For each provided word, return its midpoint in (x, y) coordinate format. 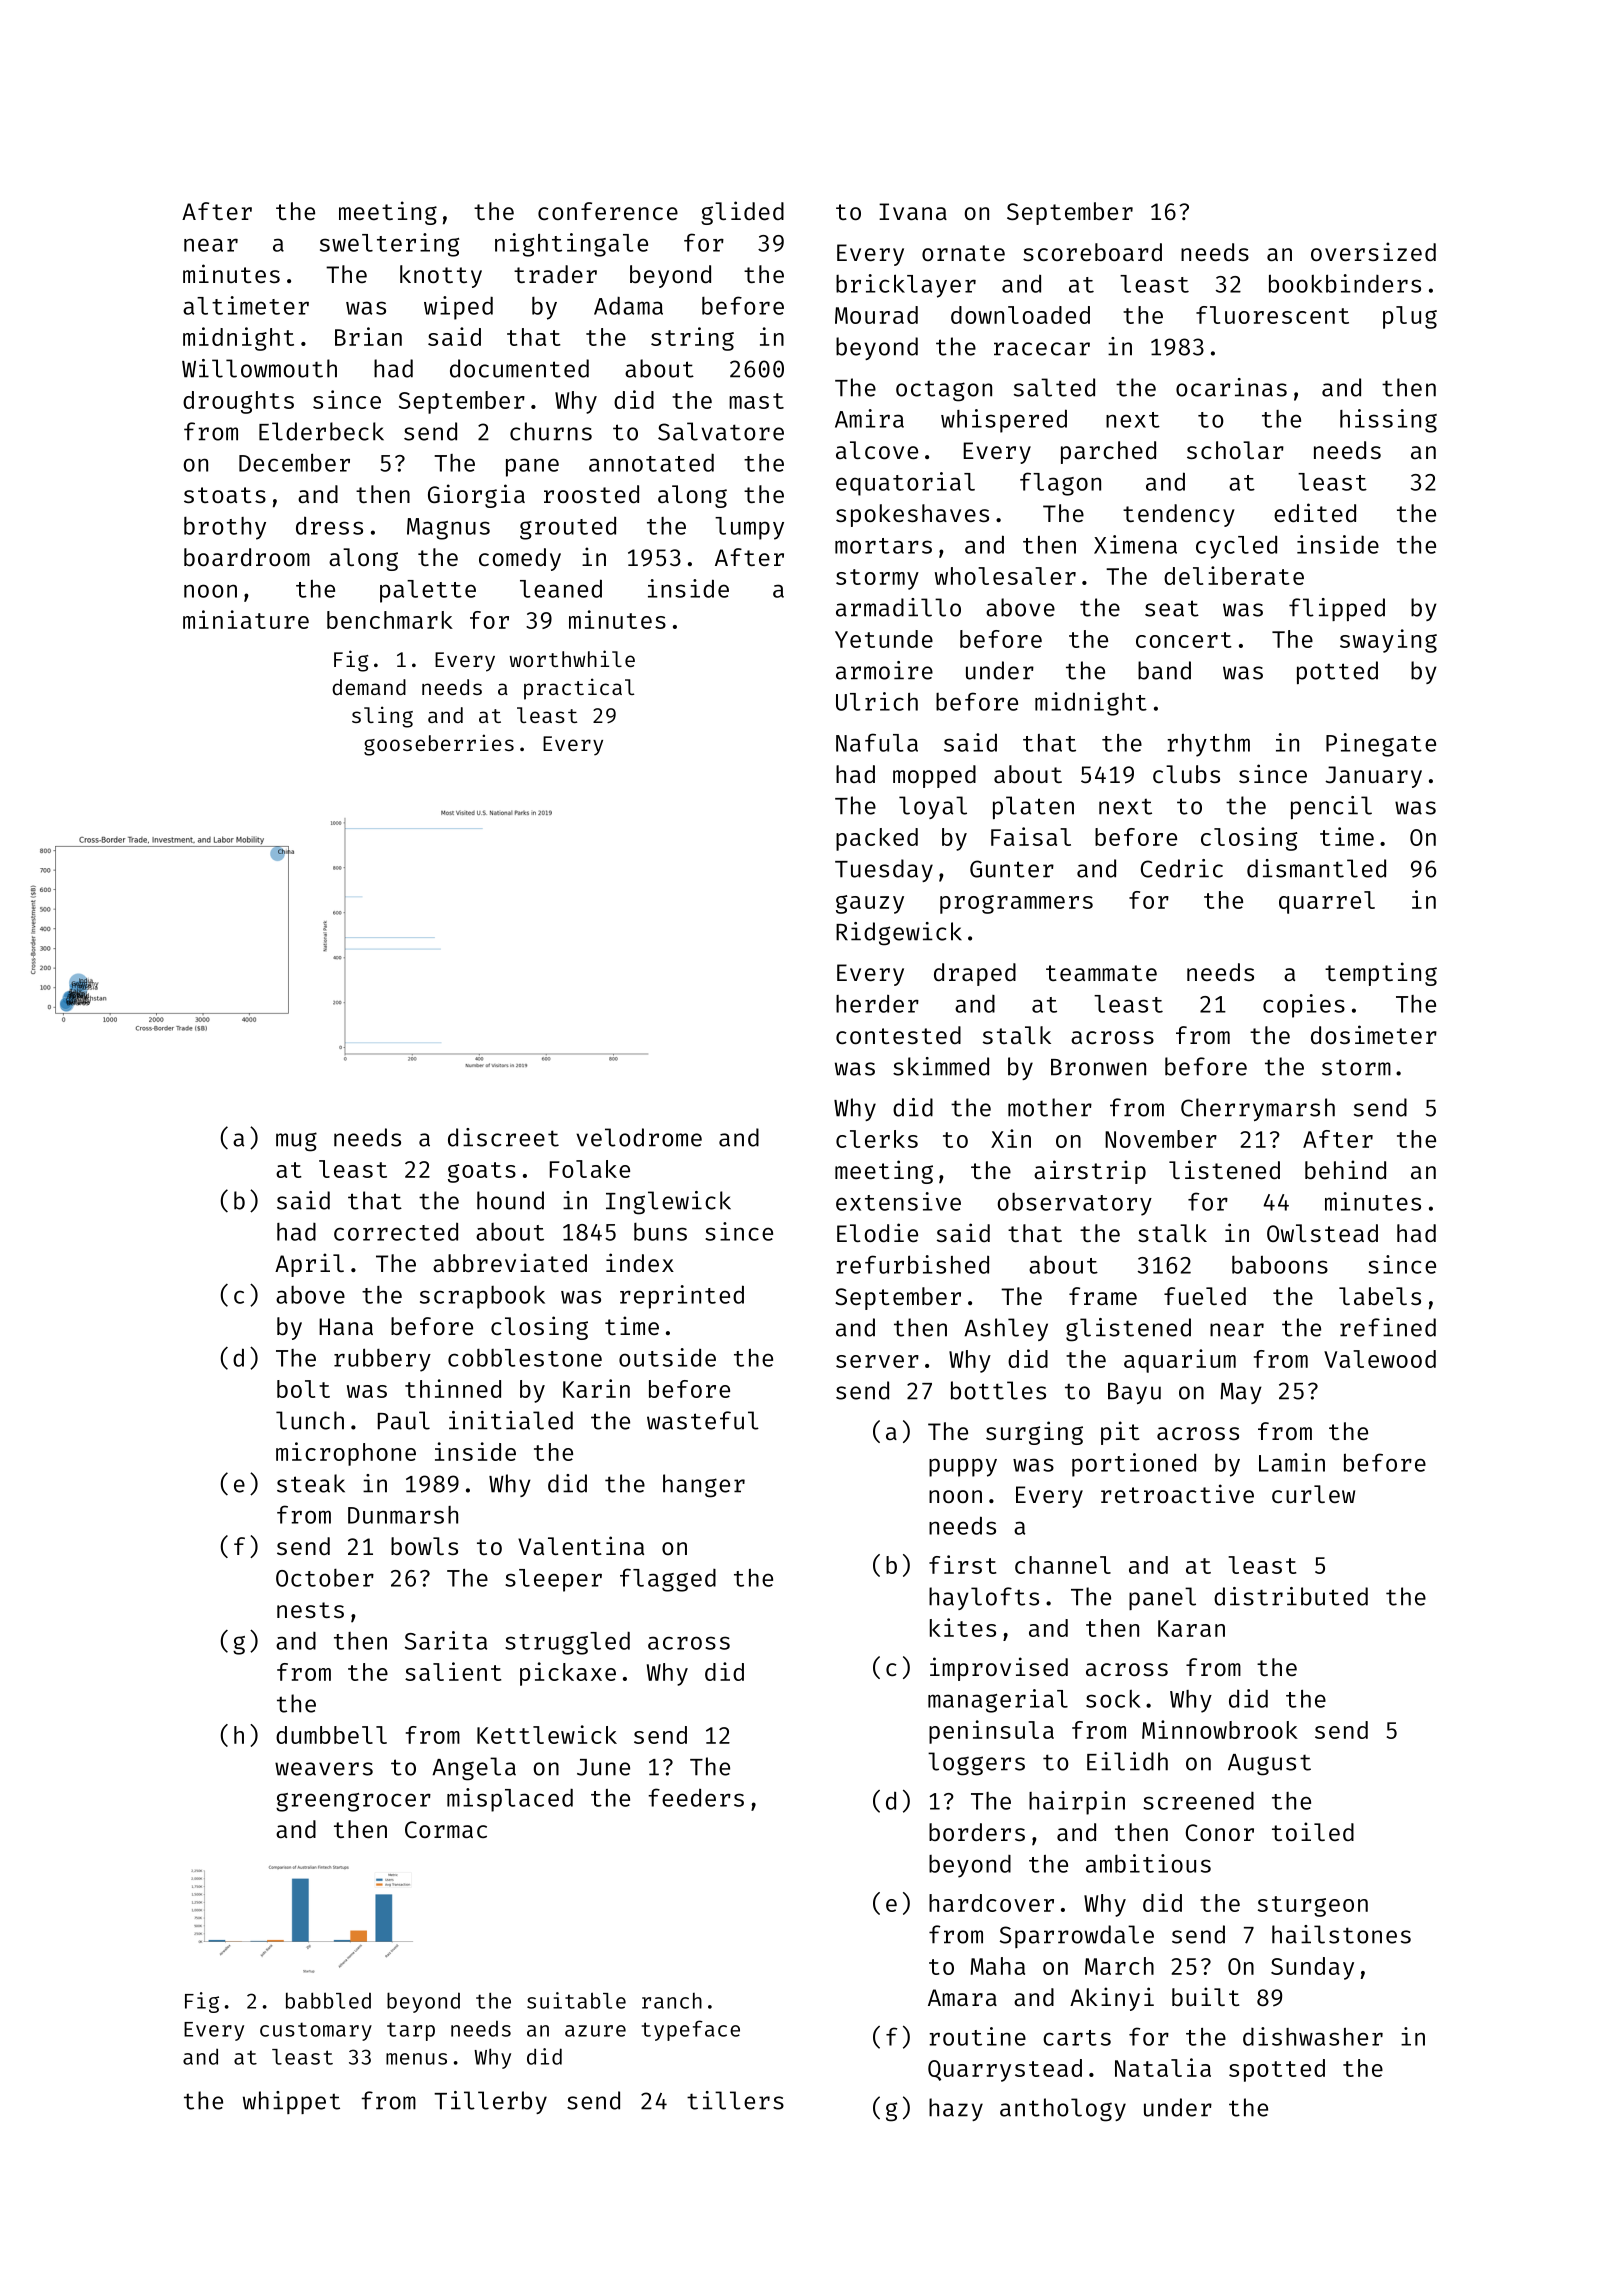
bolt (303, 1389)
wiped (458, 308)
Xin (1011, 1138)
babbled (328, 2000)
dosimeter (1374, 1034)
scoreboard (1092, 252)
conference (608, 211)
